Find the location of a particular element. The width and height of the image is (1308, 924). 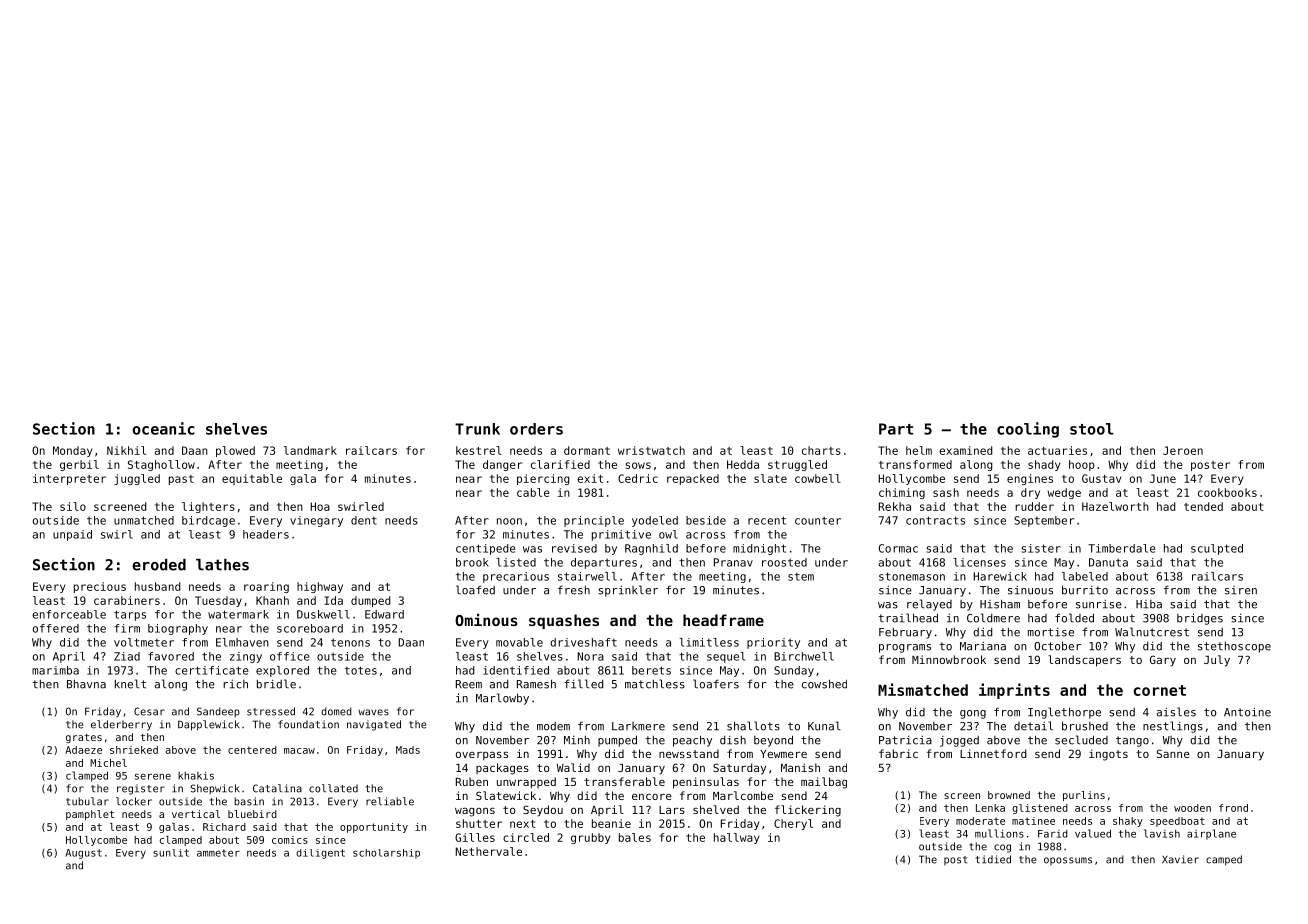

headers is located at coordinates (266, 534).
